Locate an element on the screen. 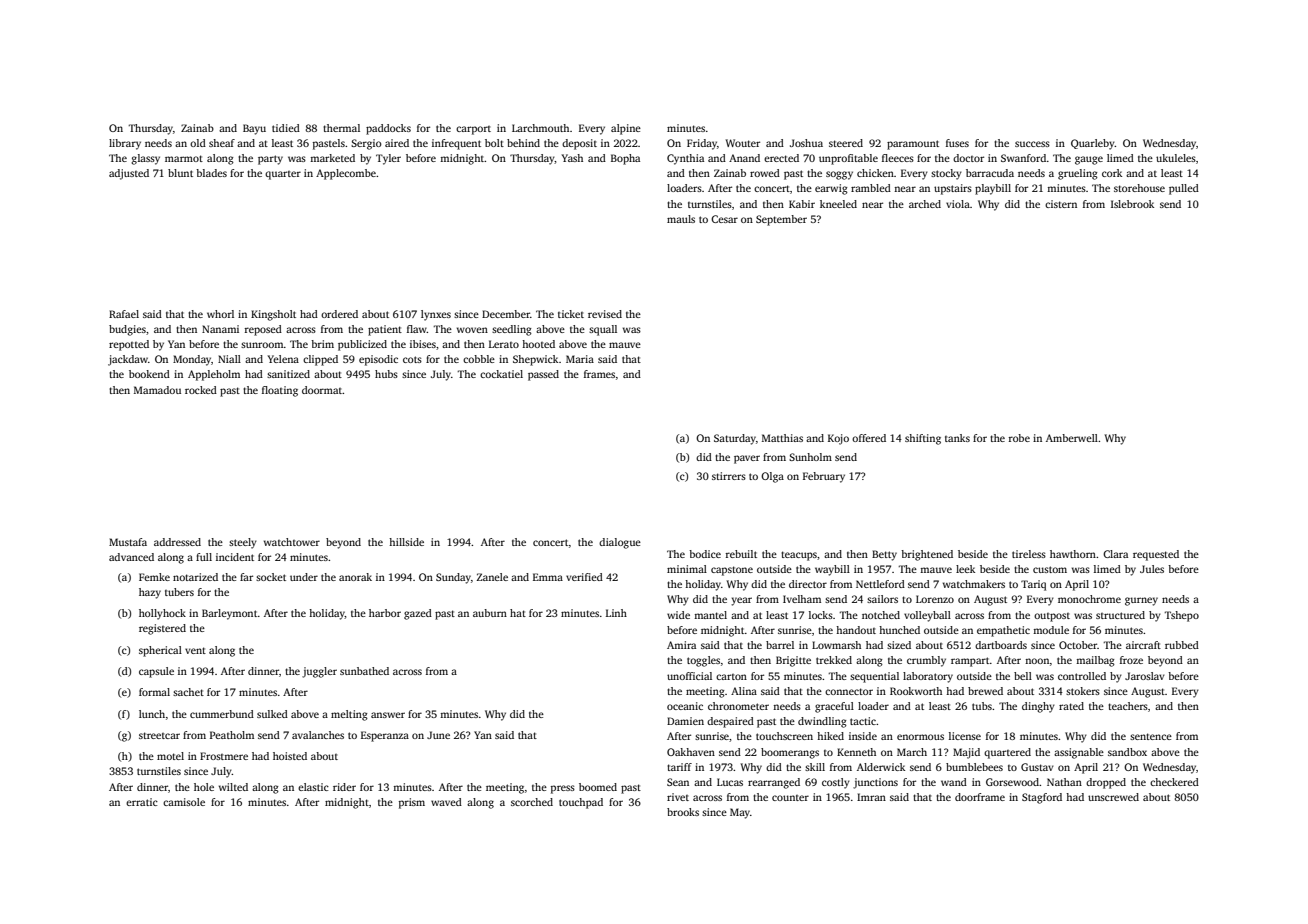 The height and width of the screenshot is (924, 1308). squall is located at coordinates (603, 330).
